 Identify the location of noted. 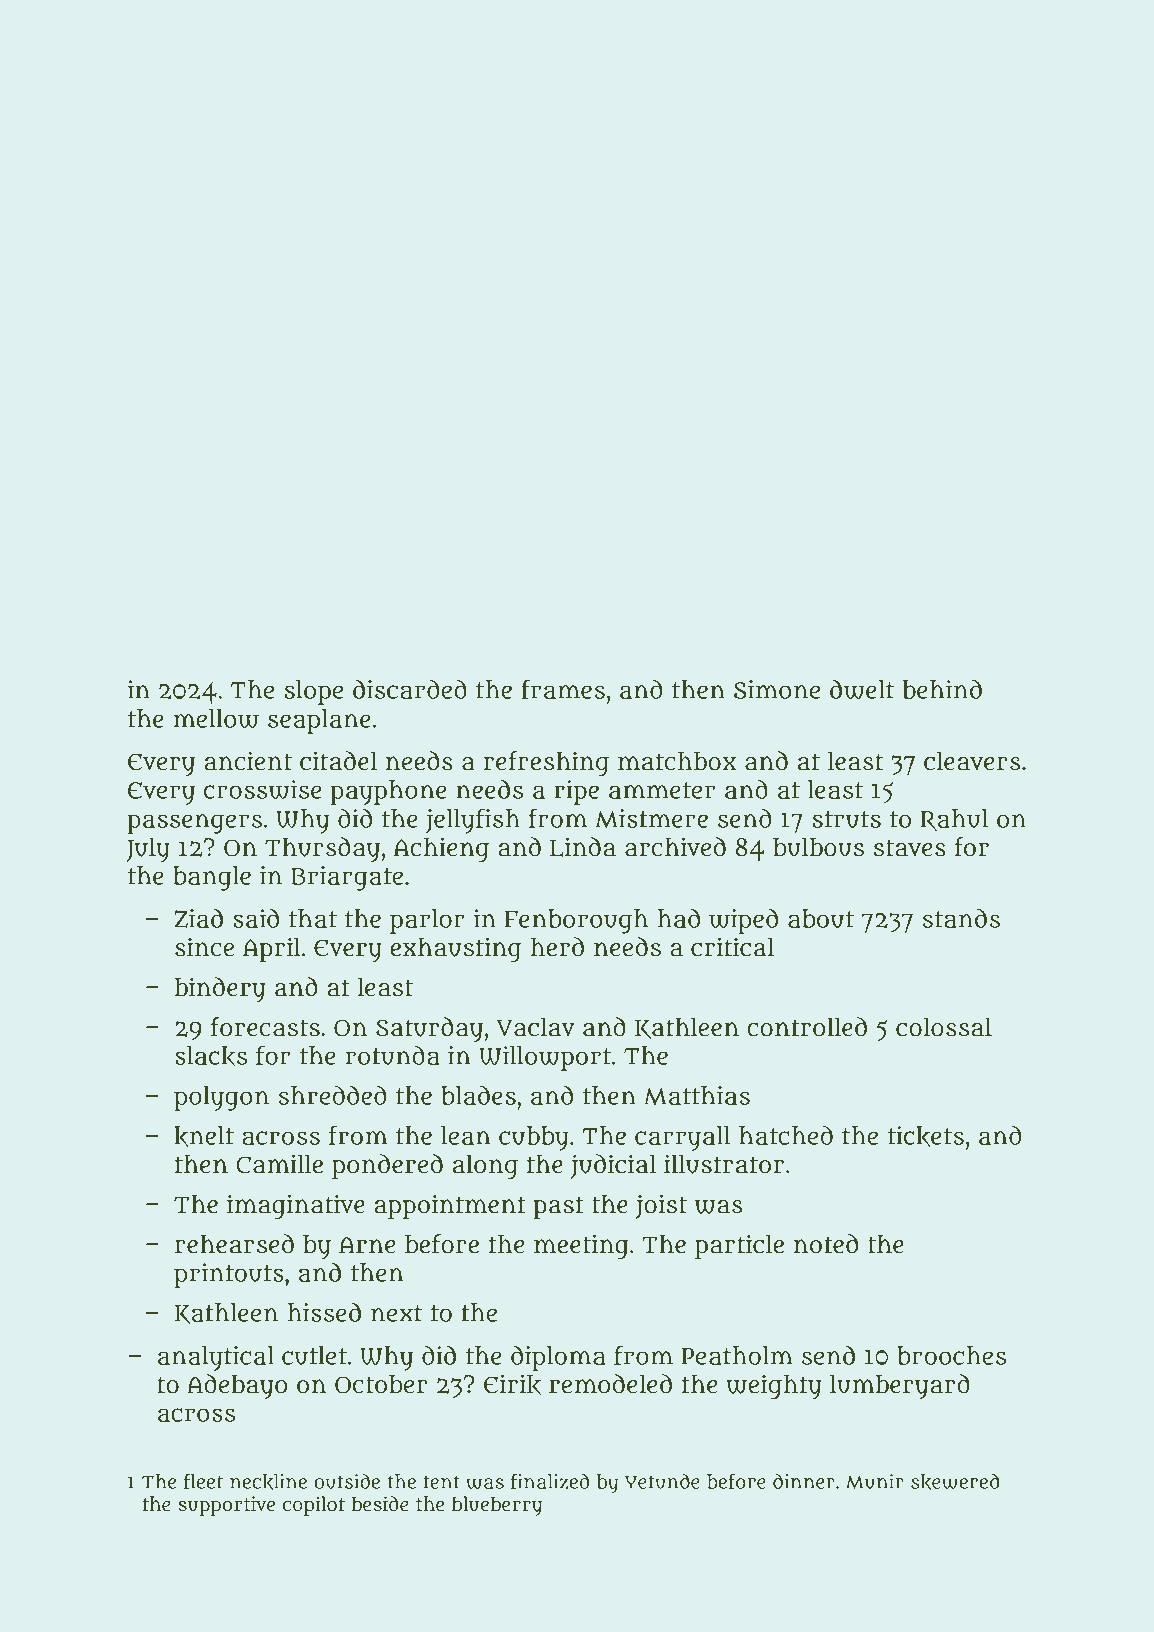
(826, 1244).
